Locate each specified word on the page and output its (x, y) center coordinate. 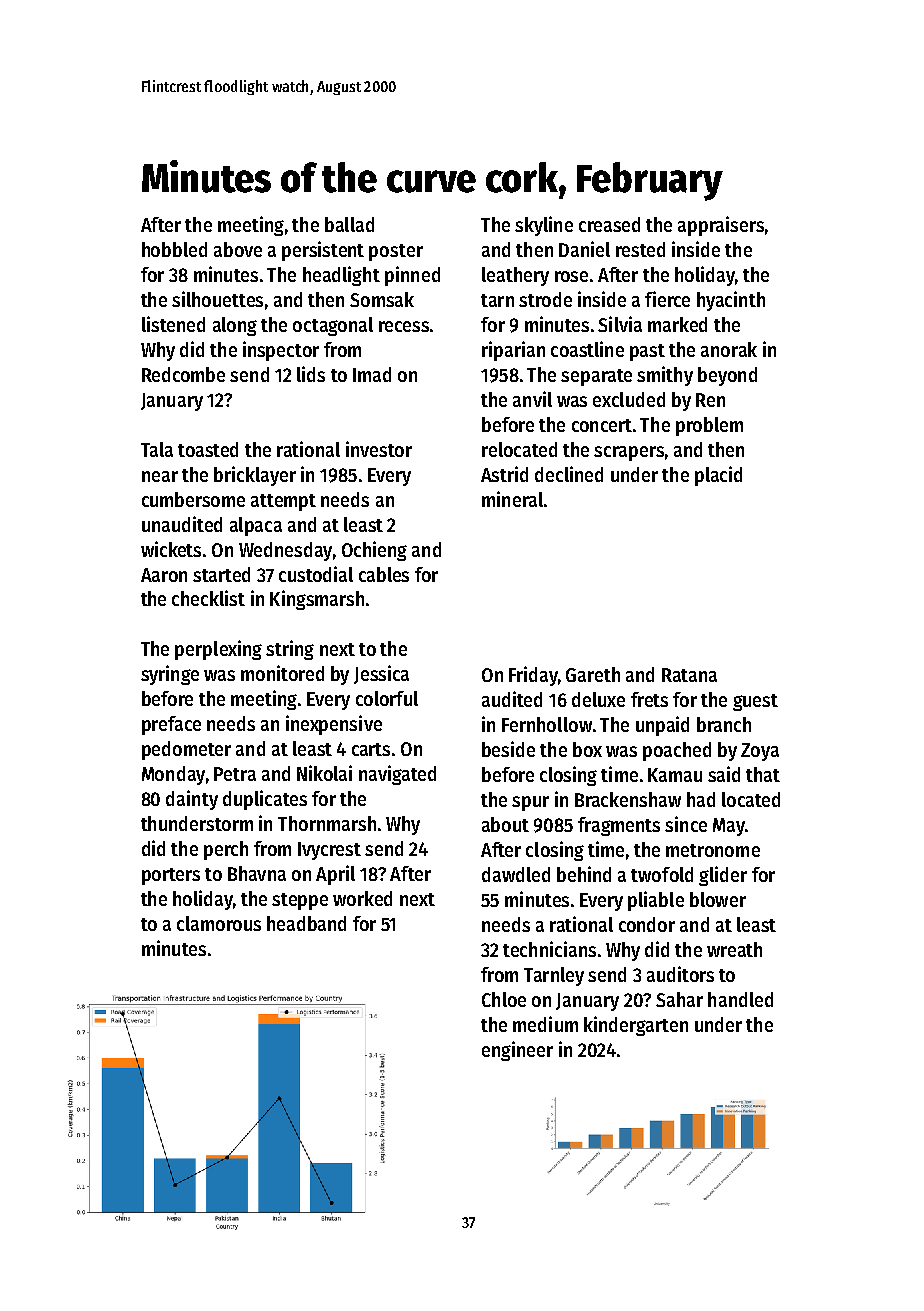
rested (640, 249)
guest (755, 702)
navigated (397, 775)
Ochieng (374, 551)
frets (649, 699)
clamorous (219, 923)
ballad (349, 224)
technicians (549, 949)
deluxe (598, 699)
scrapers (629, 453)
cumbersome (193, 499)
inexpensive (334, 725)
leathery (515, 276)
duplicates (265, 800)
